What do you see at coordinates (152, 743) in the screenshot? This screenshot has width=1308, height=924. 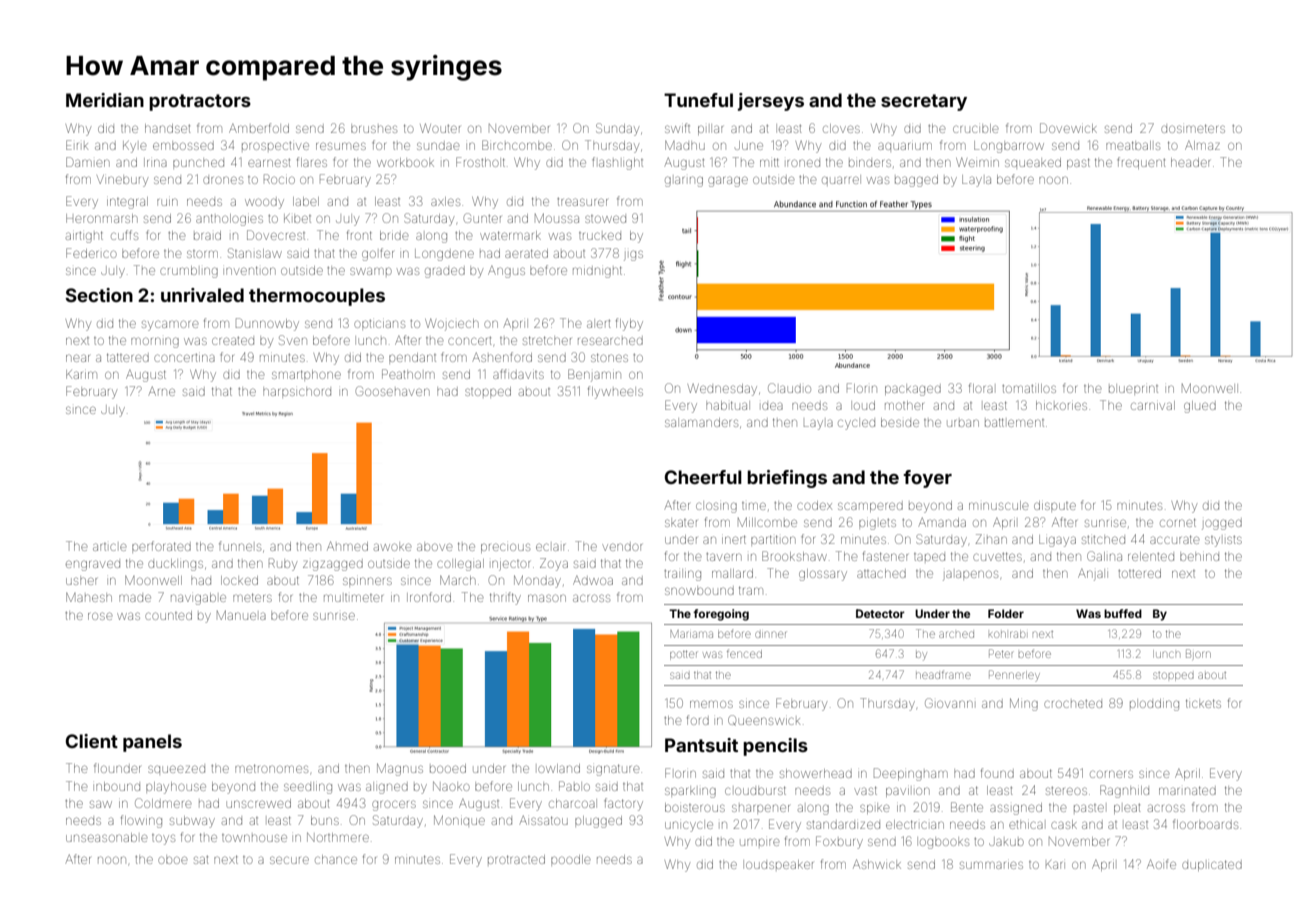 I see `panels` at bounding box center [152, 743].
